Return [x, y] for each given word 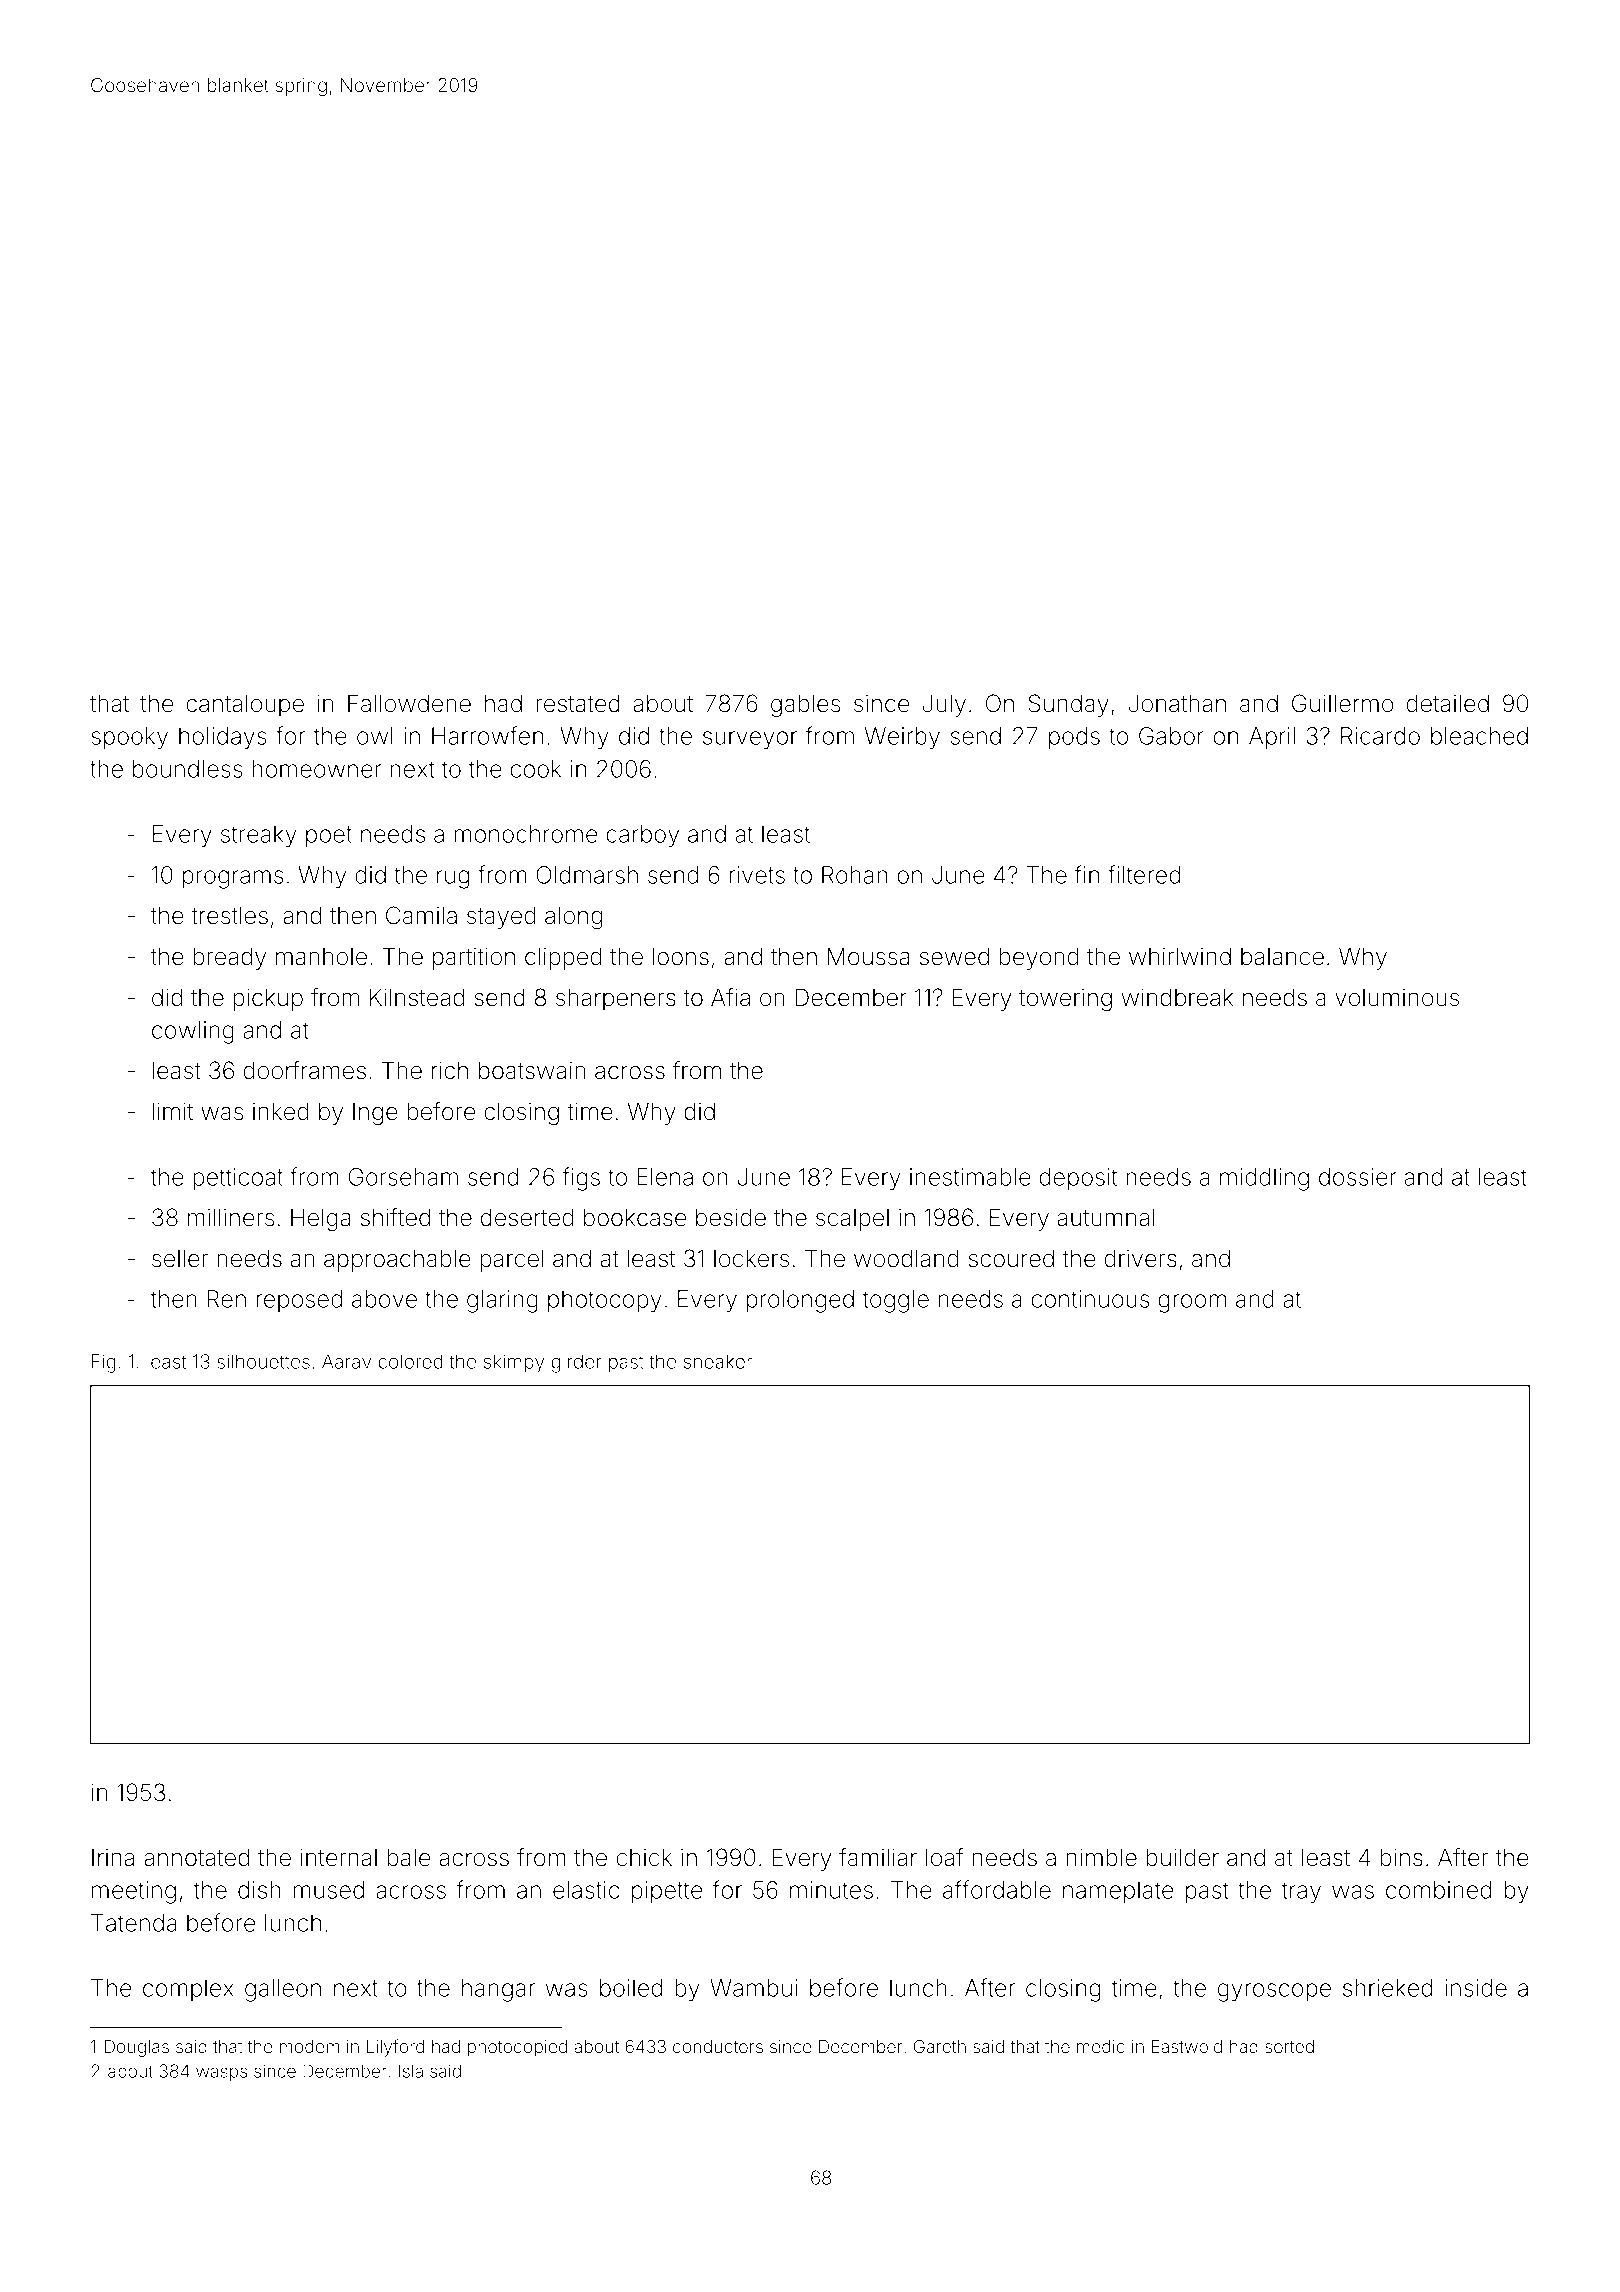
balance [1282, 957]
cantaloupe [245, 706]
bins [1401, 1857]
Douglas [137, 2048]
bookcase [635, 1217]
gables [805, 705]
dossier [1357, 1177]
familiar [878, 1857]
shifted [395, 1217]
